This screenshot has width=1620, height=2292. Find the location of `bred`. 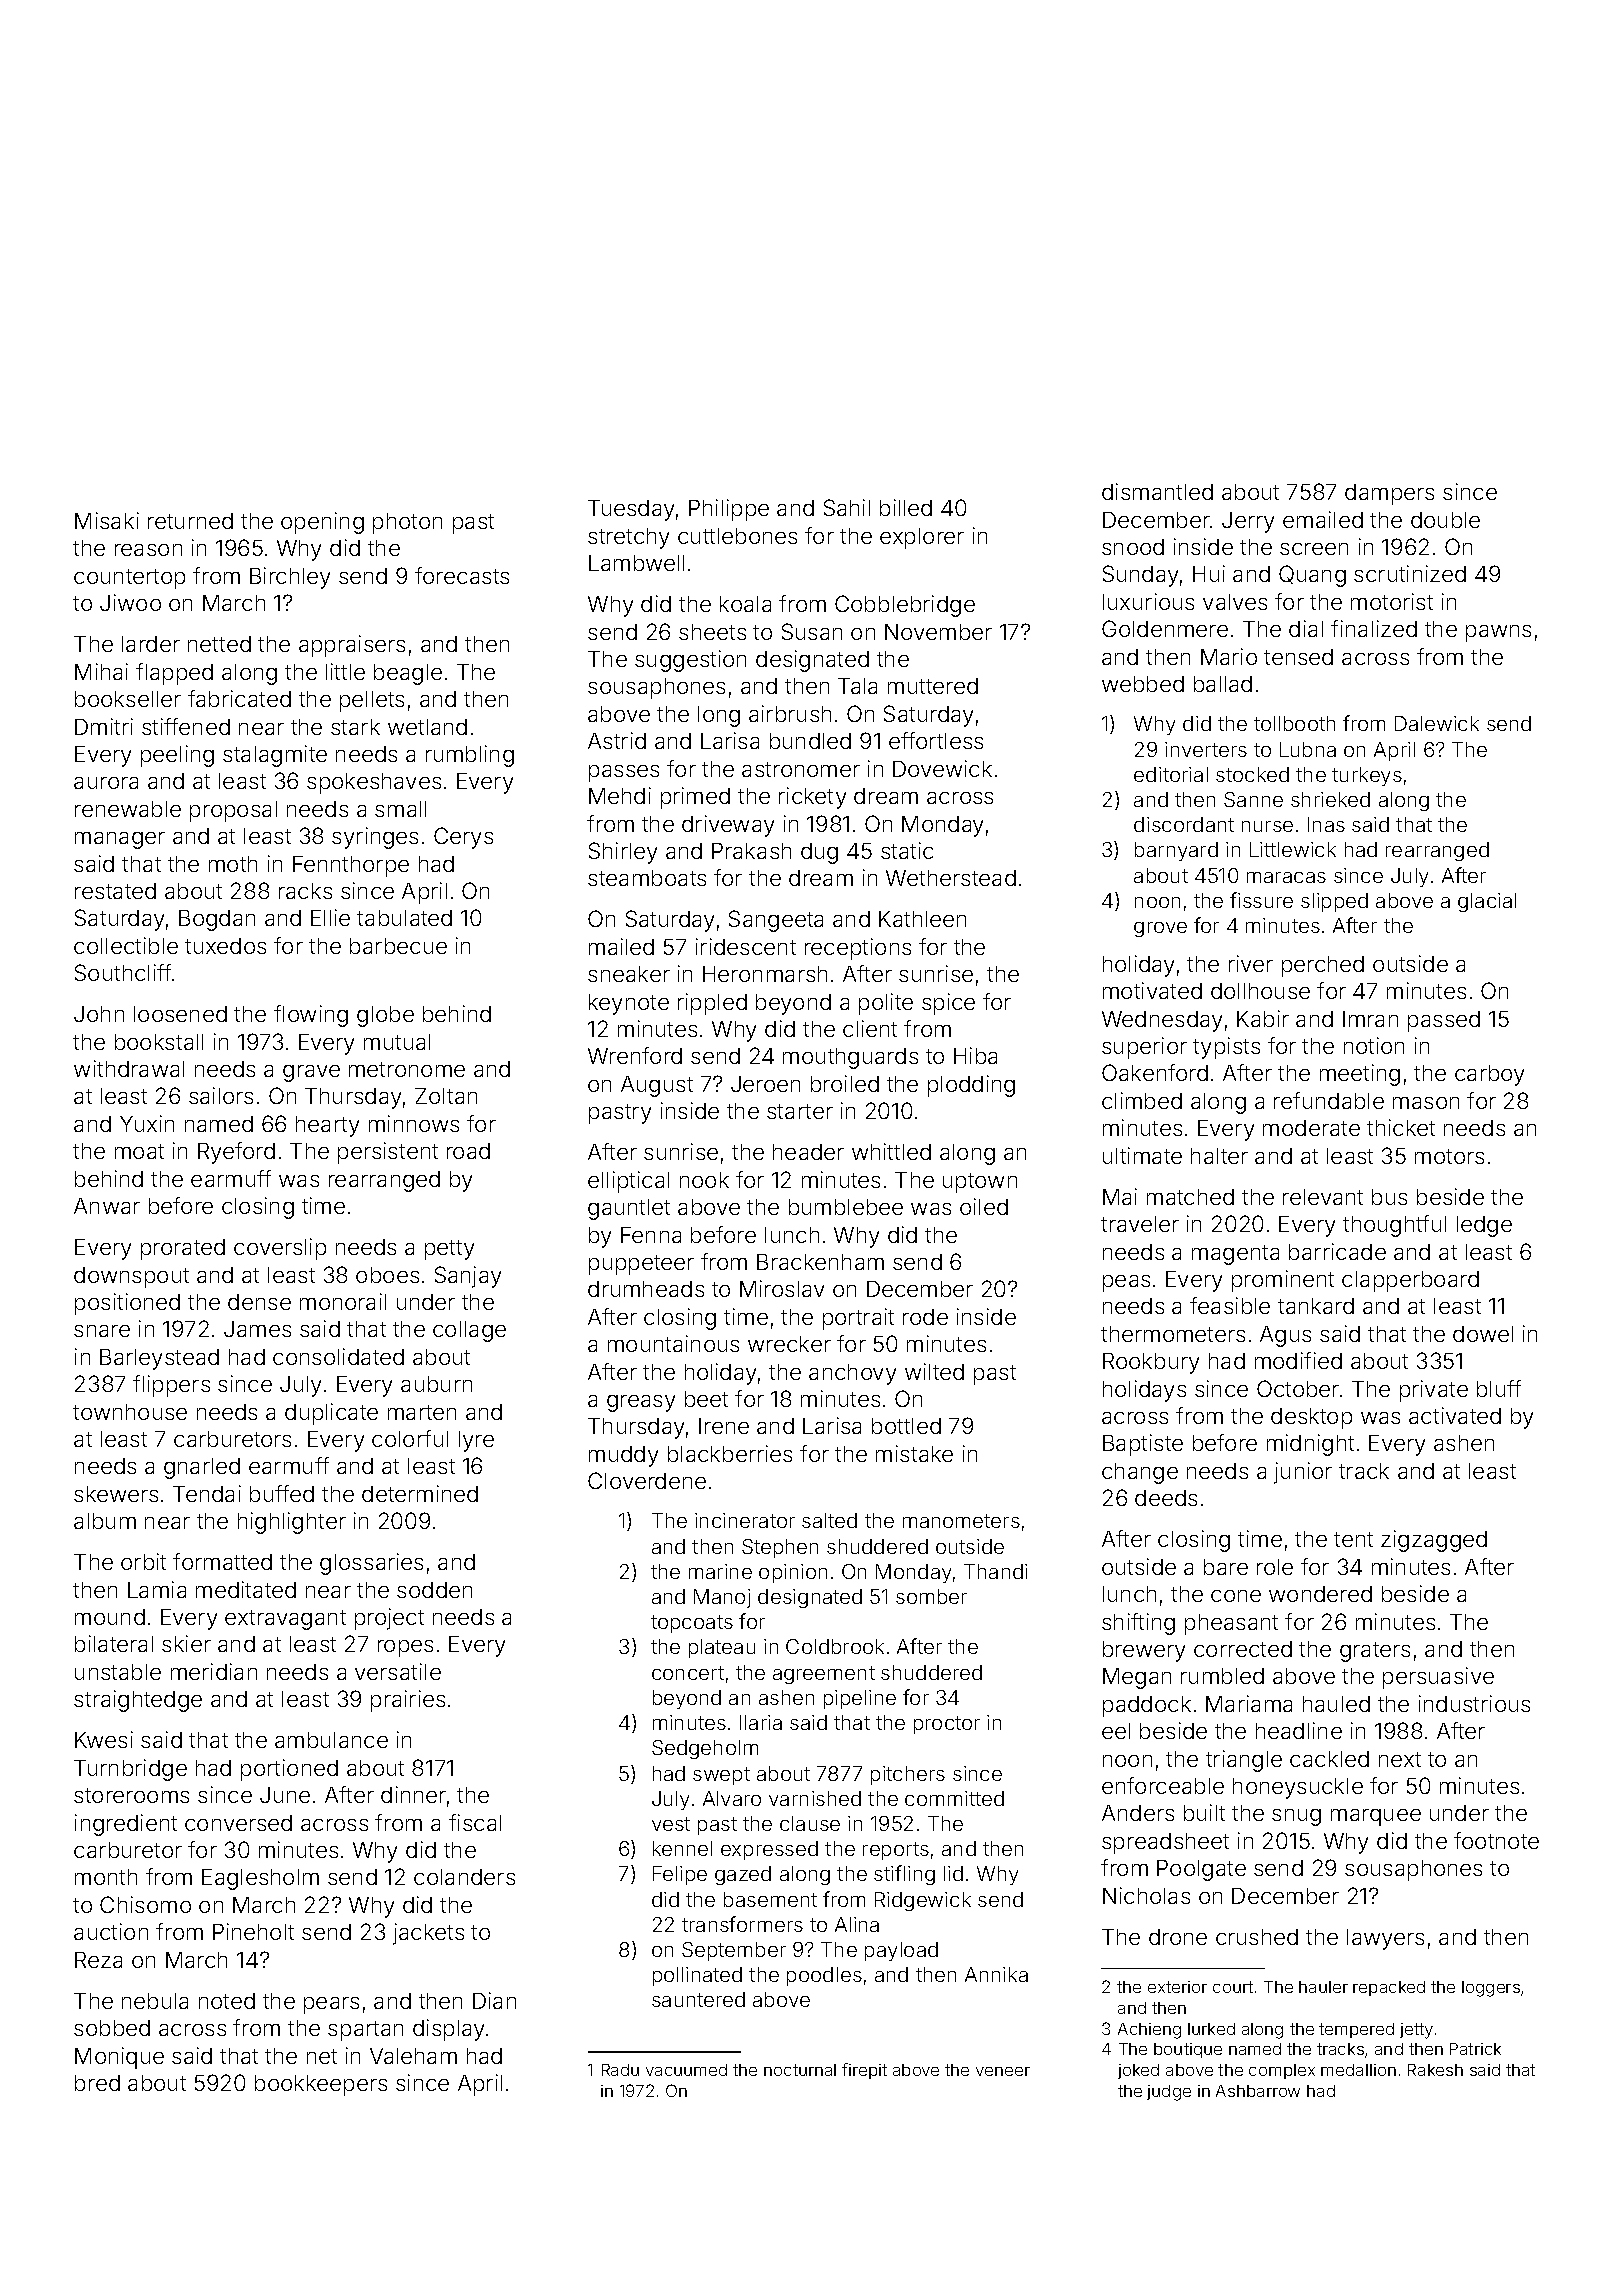

bred is located at coordinates (97, 2083).
